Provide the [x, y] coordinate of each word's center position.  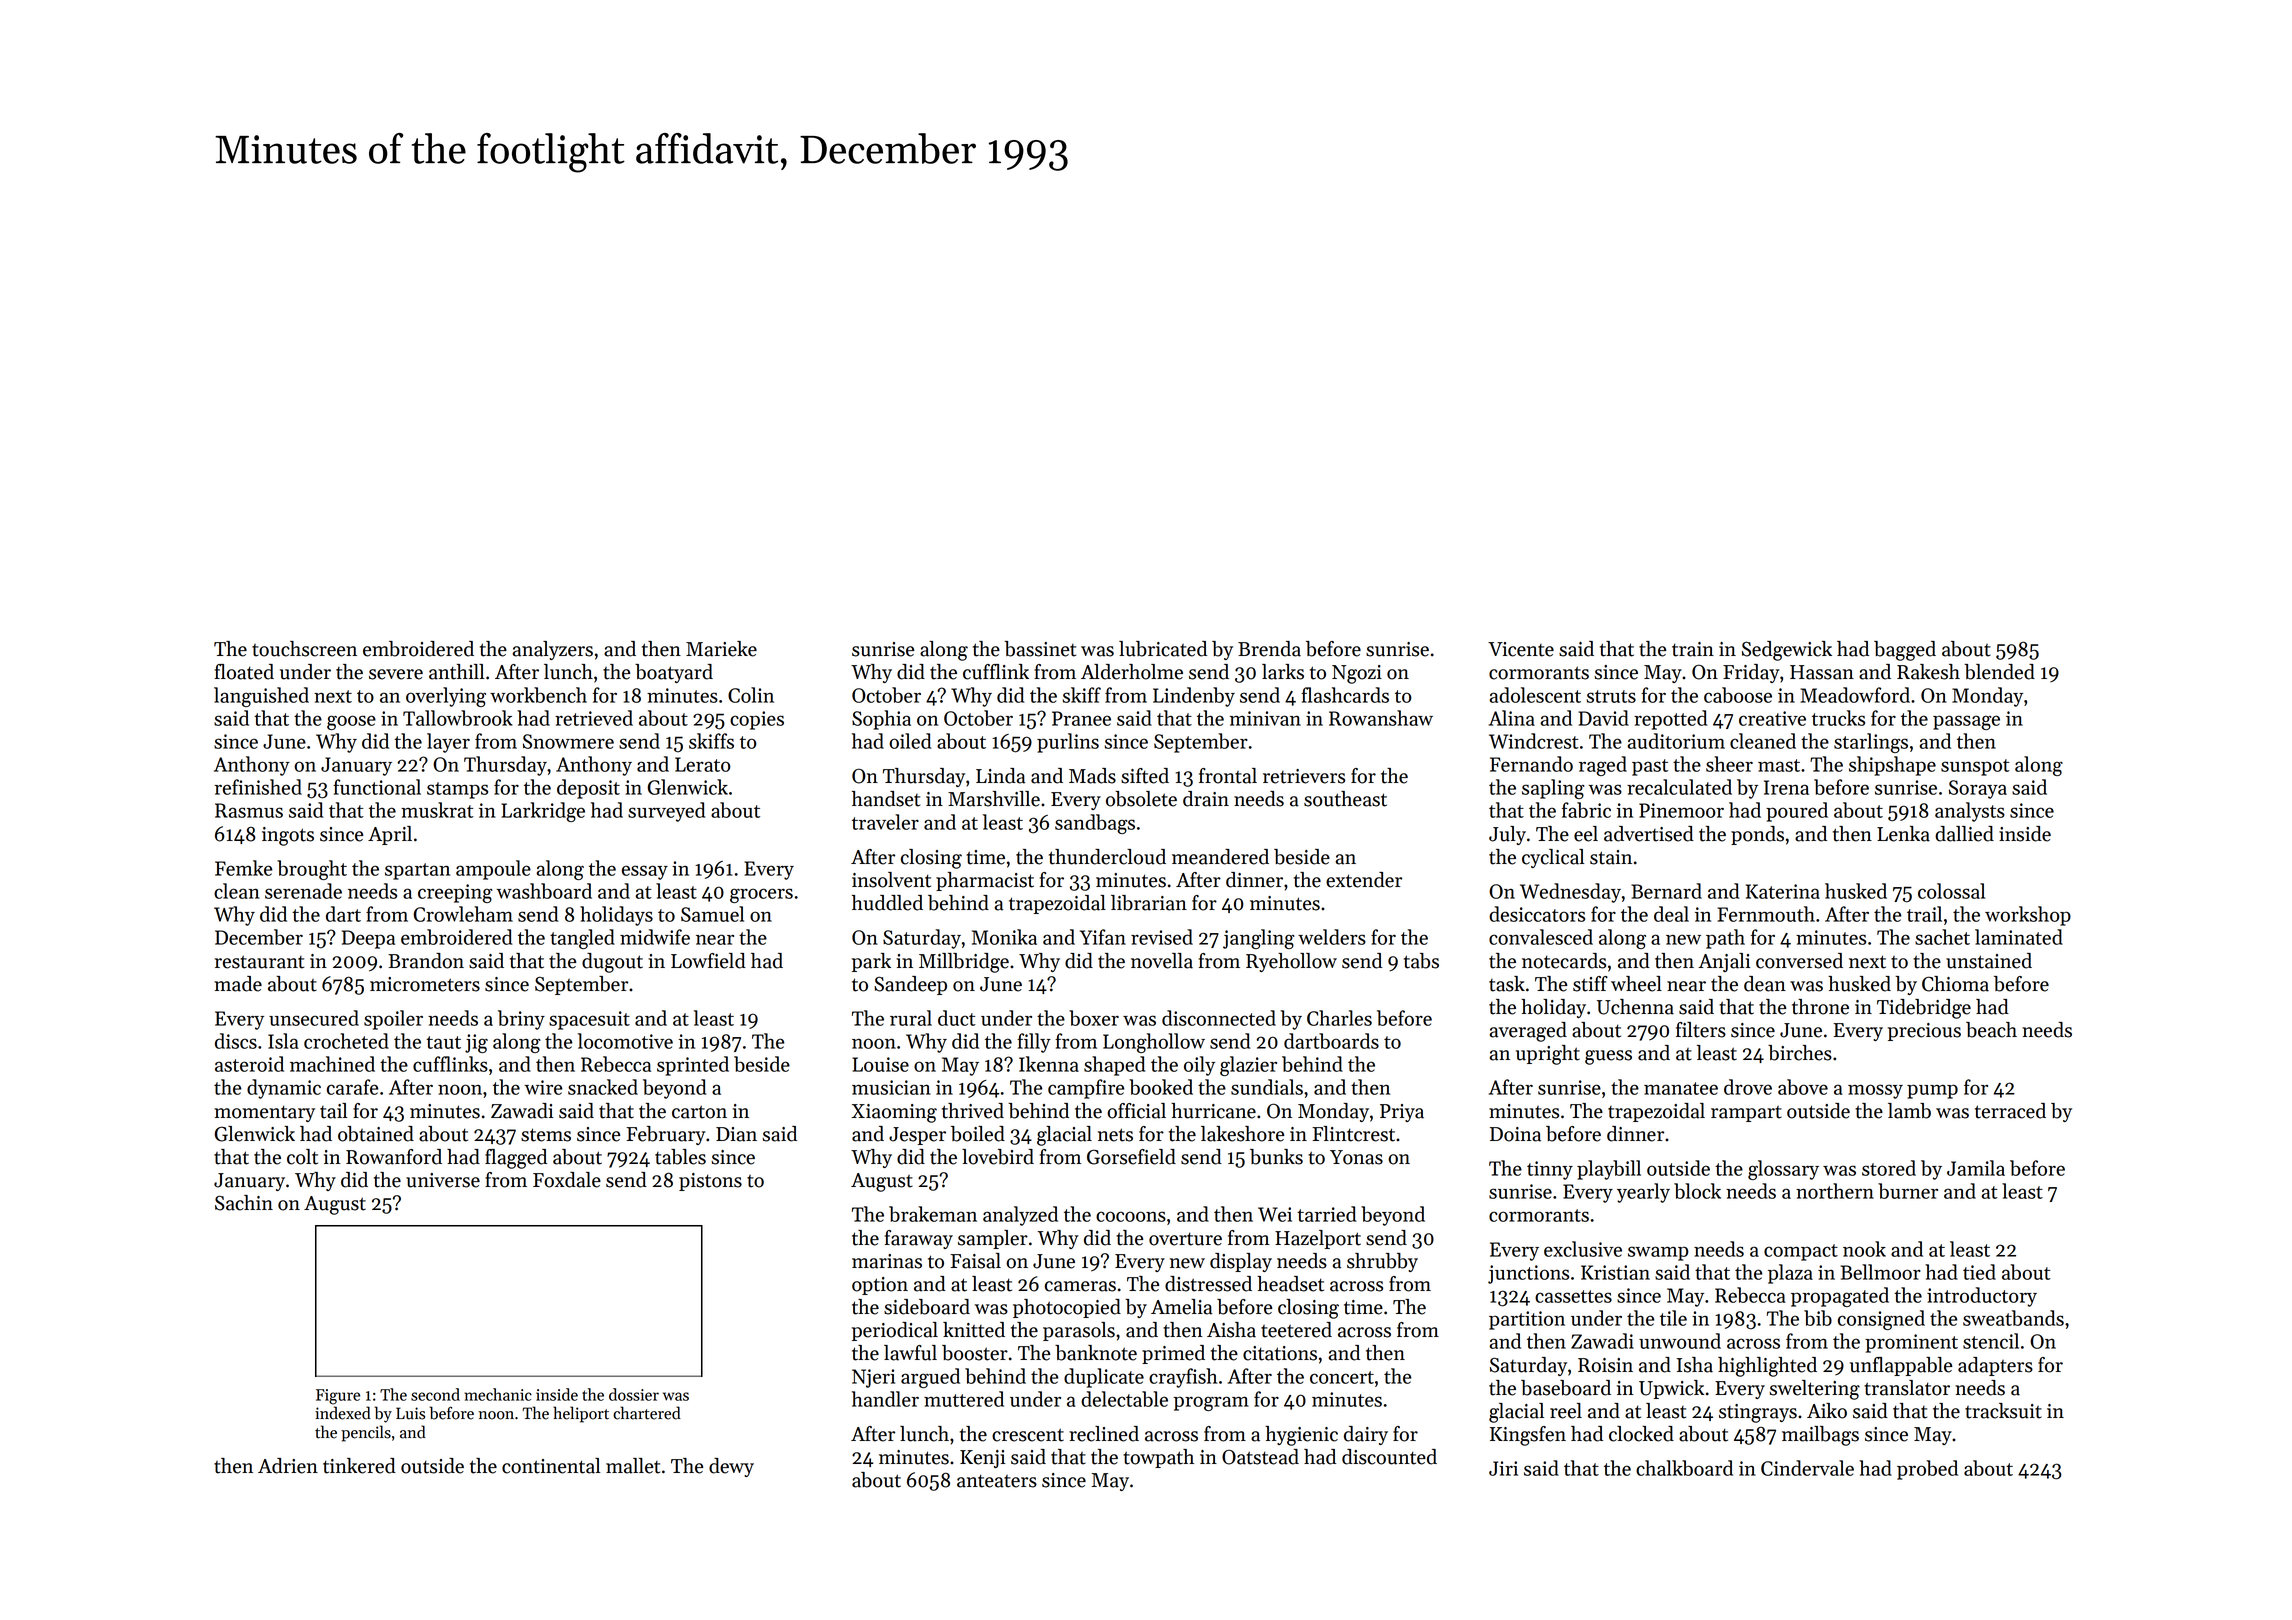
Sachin [244, 1203]
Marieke [721, 649]
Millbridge [964, 963]
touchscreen [304, 649]
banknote [1096, 1353]
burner [1908, 1191]
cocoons [1131, 1216]
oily [1199, 1066]
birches [1800, 1053]
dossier [634, 1394]
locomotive [625, 1041]
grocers [761, 895]
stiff [1590, 984]
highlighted [1767, 1367]
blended [1999, 672]
